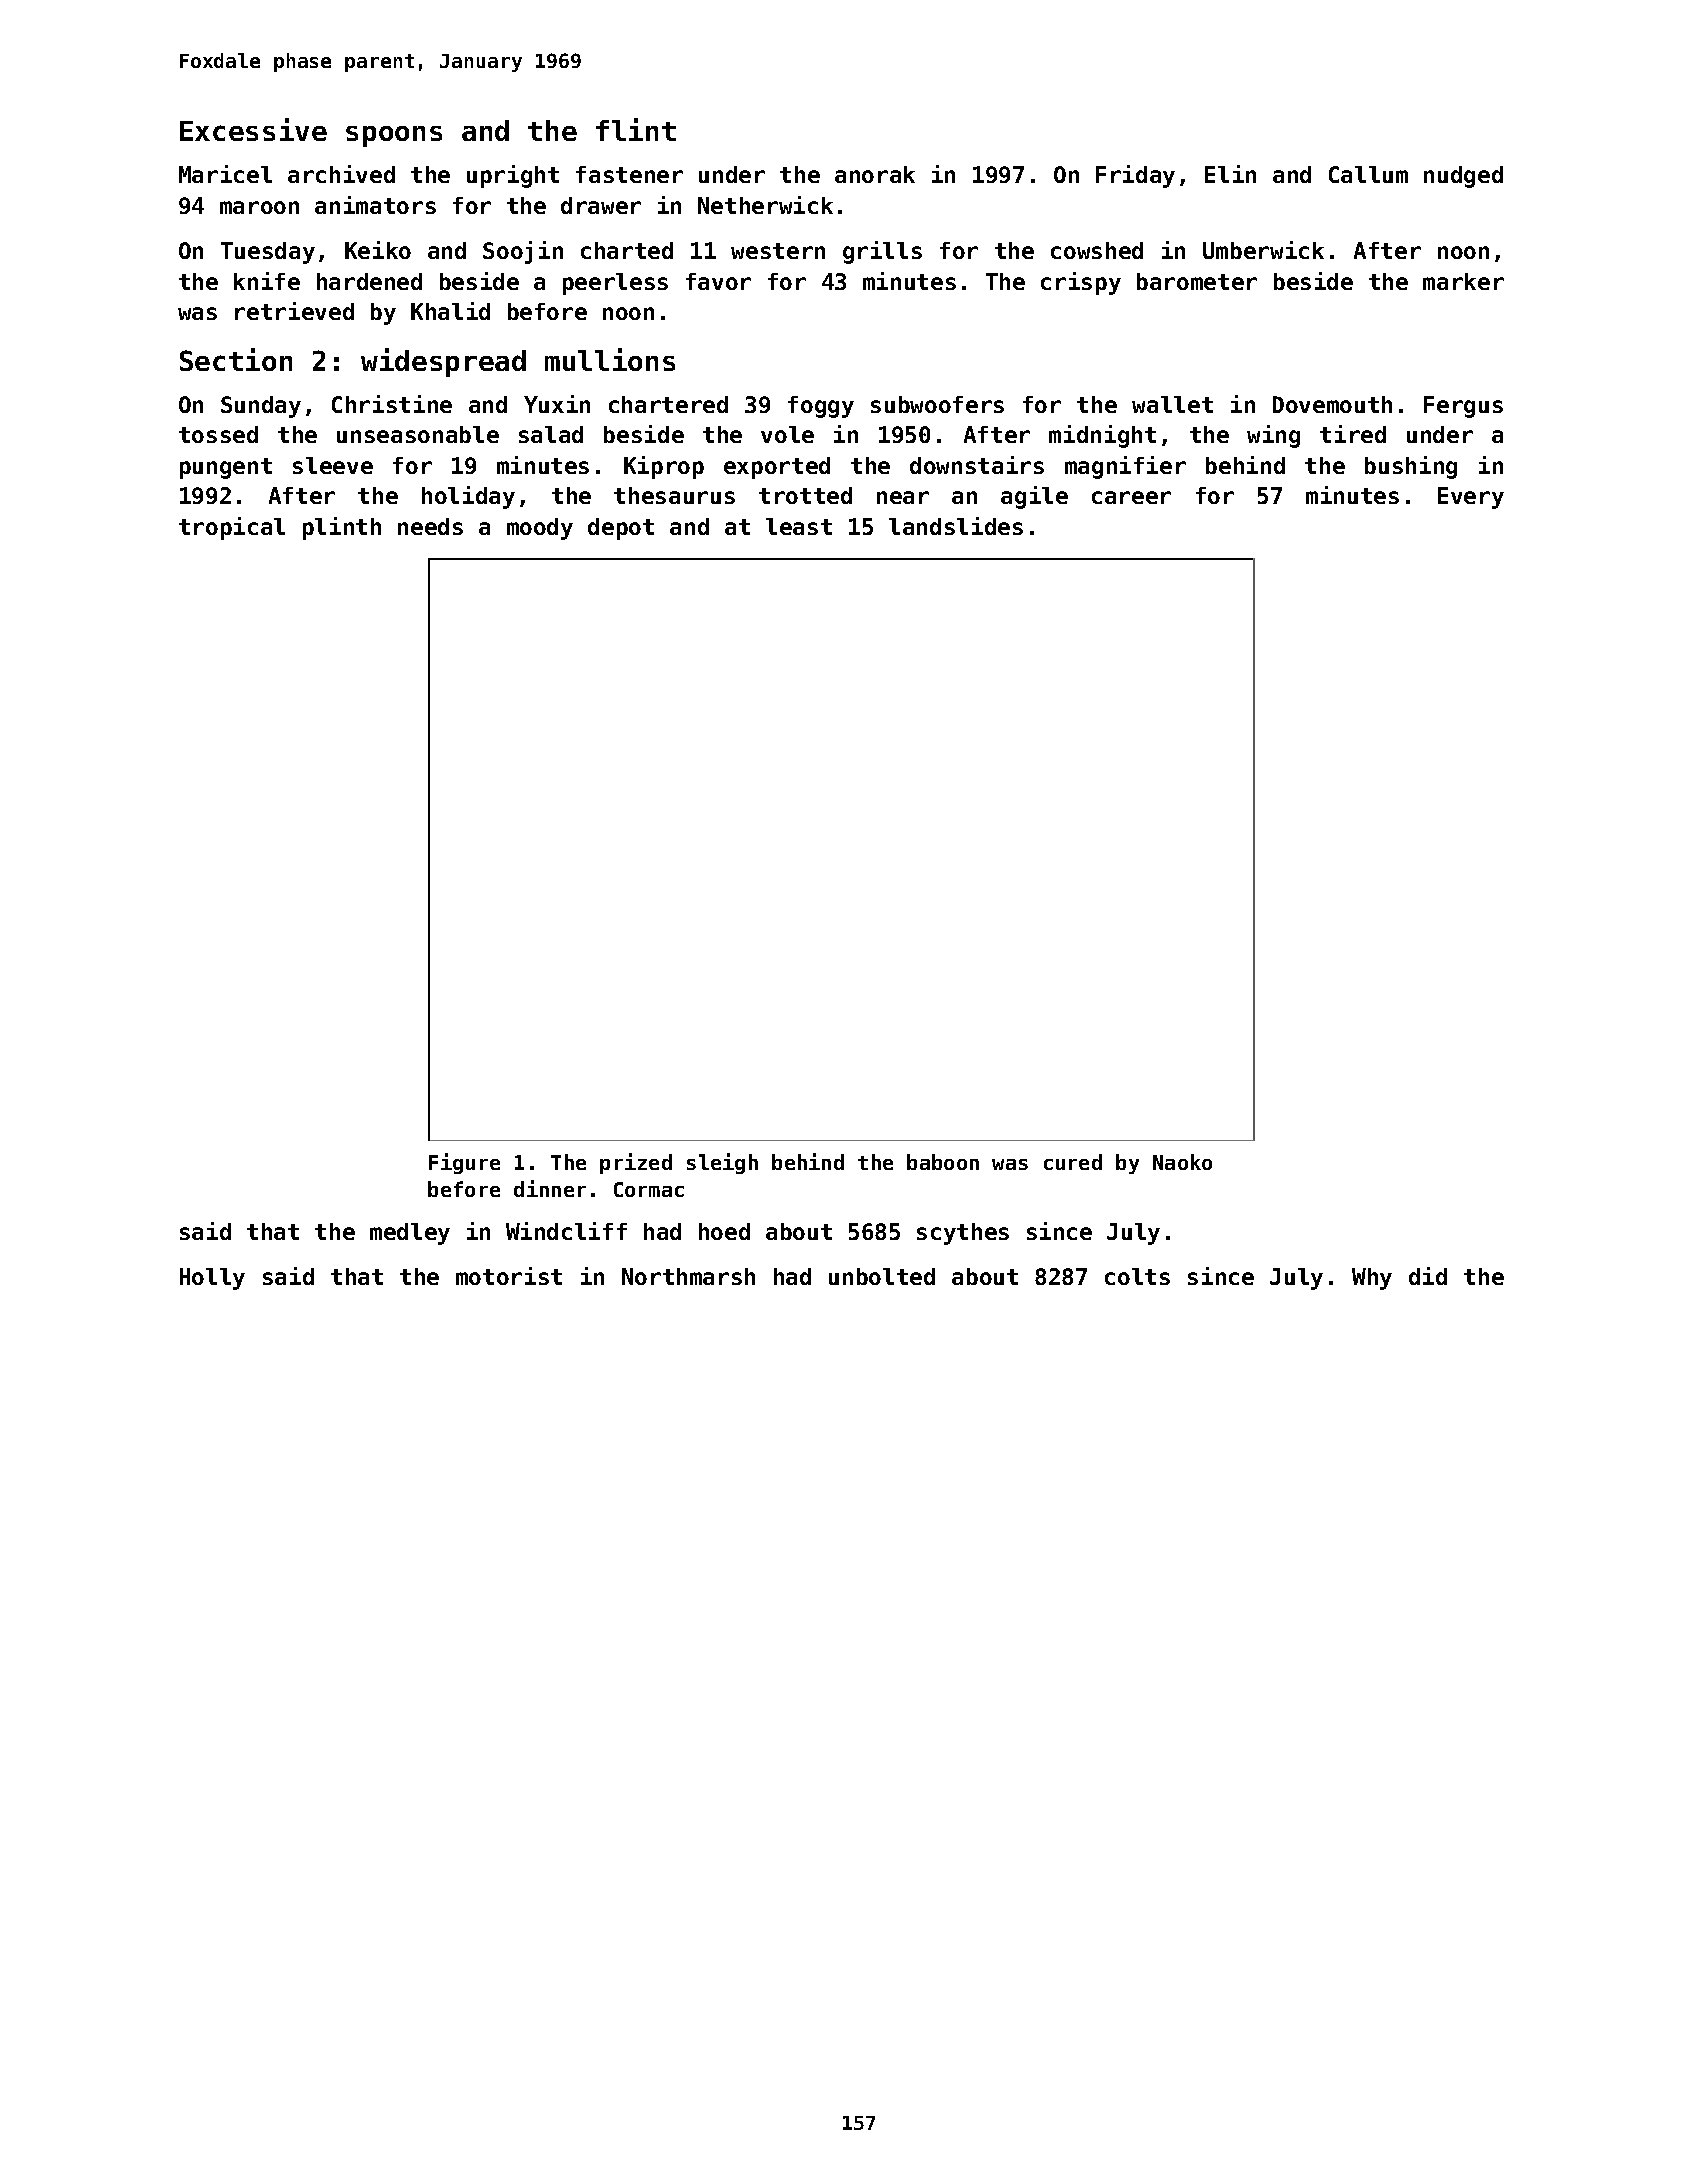 This screenshot has height=2178, width=1683. Describe the element at coordinates (236, 359) in the screenshot. I see `Section` at that location.
